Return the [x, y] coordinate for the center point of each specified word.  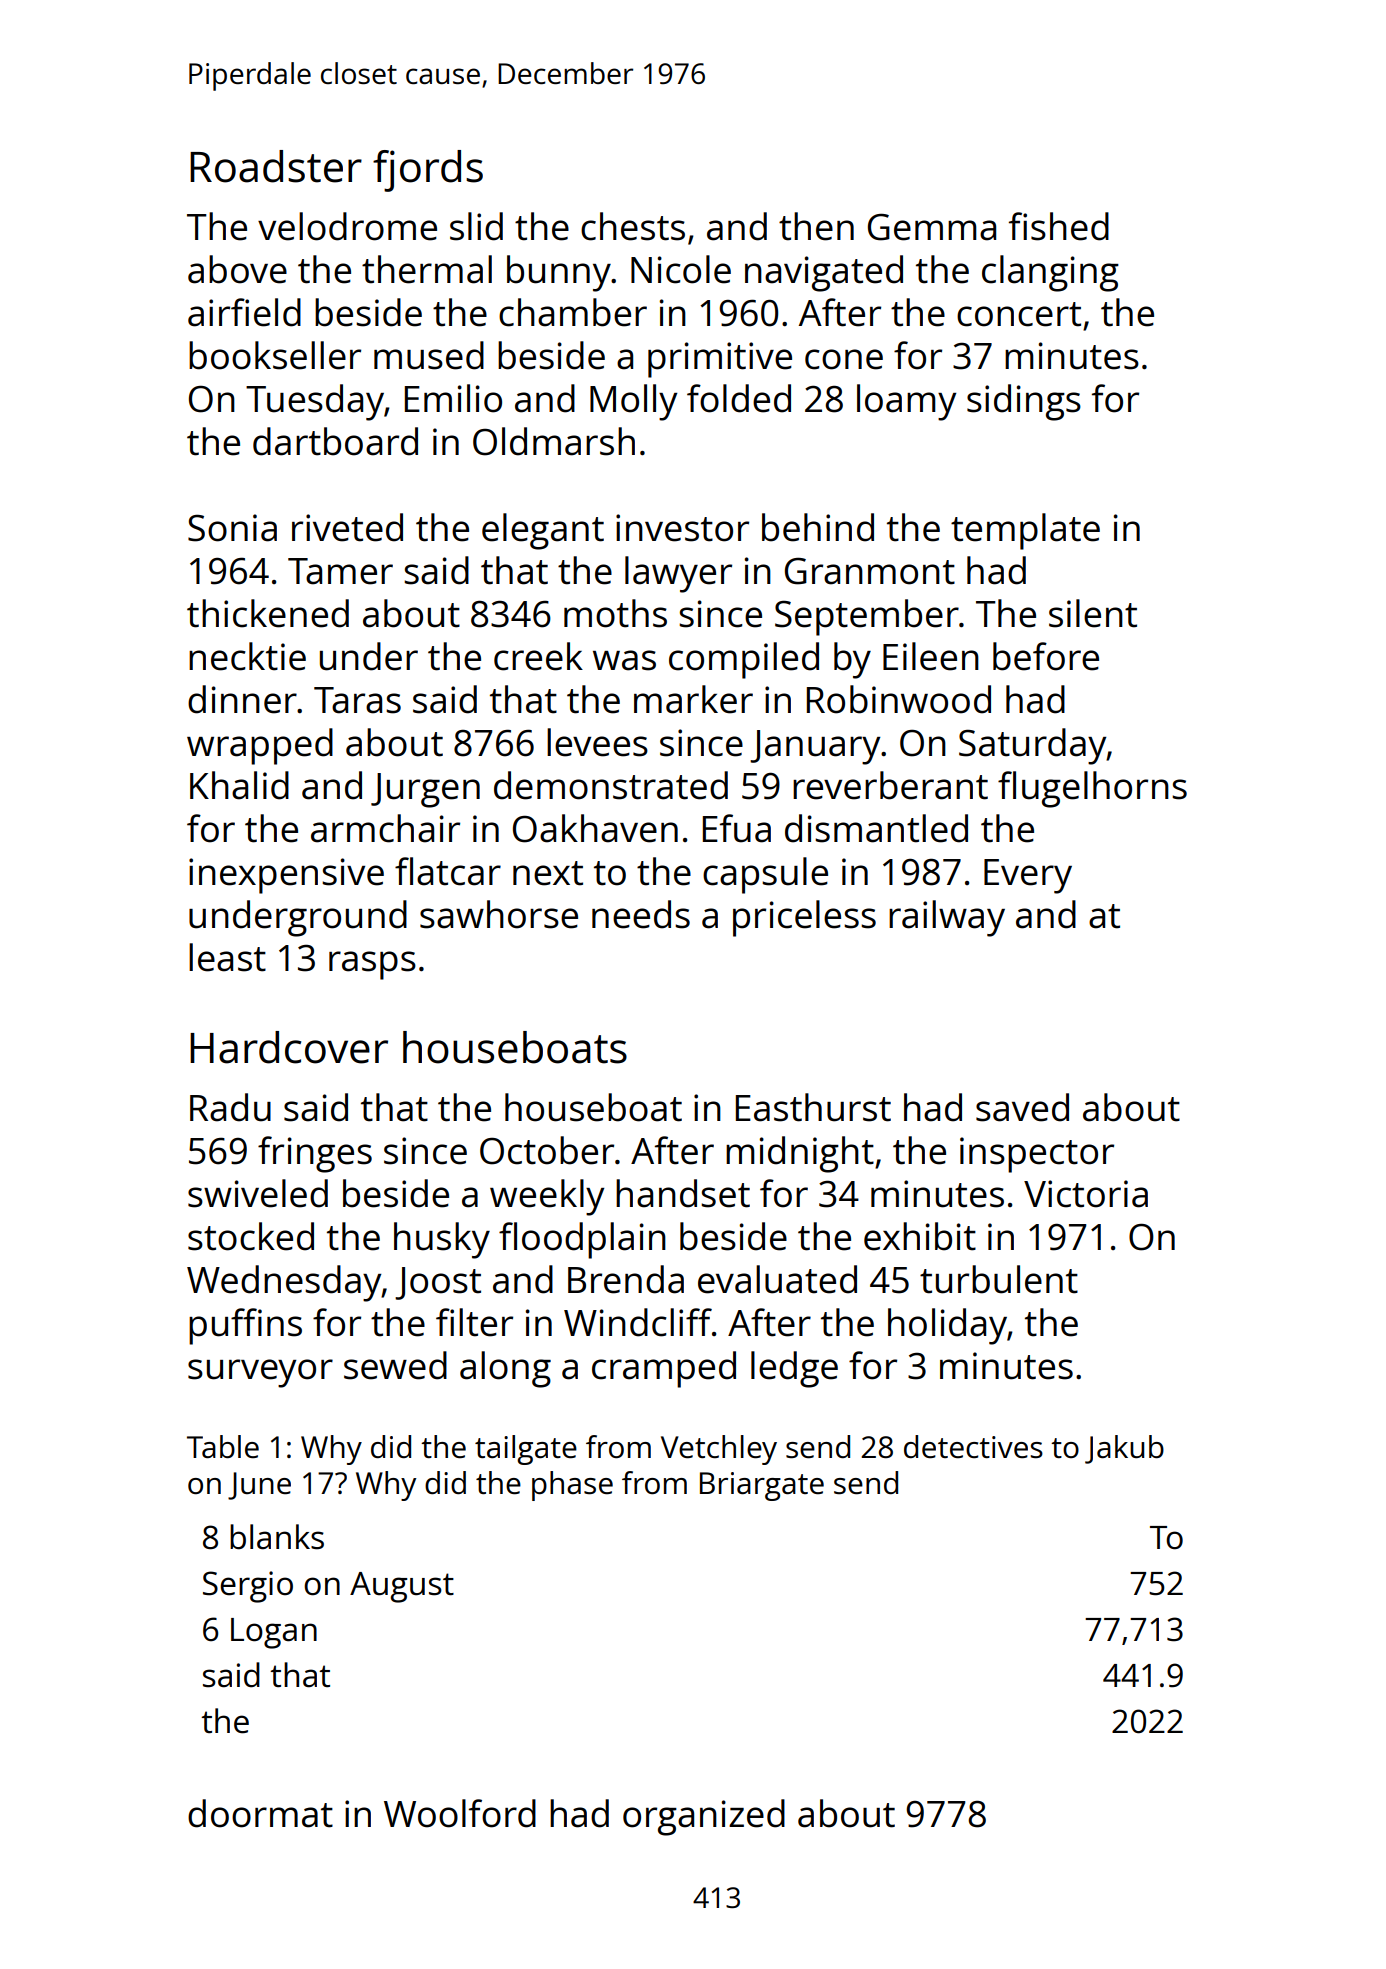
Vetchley [719, 1450]
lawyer [678, 574]
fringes [315, 1154]
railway [947, 918]
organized [704, 1817]
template [1025, 531]
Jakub [1124, 1449]
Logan [274, 1633]
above [237, 269]
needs [641, 914]
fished [1059, 226]
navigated [824, 273]
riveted [347, 527]
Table [223, 1447]
